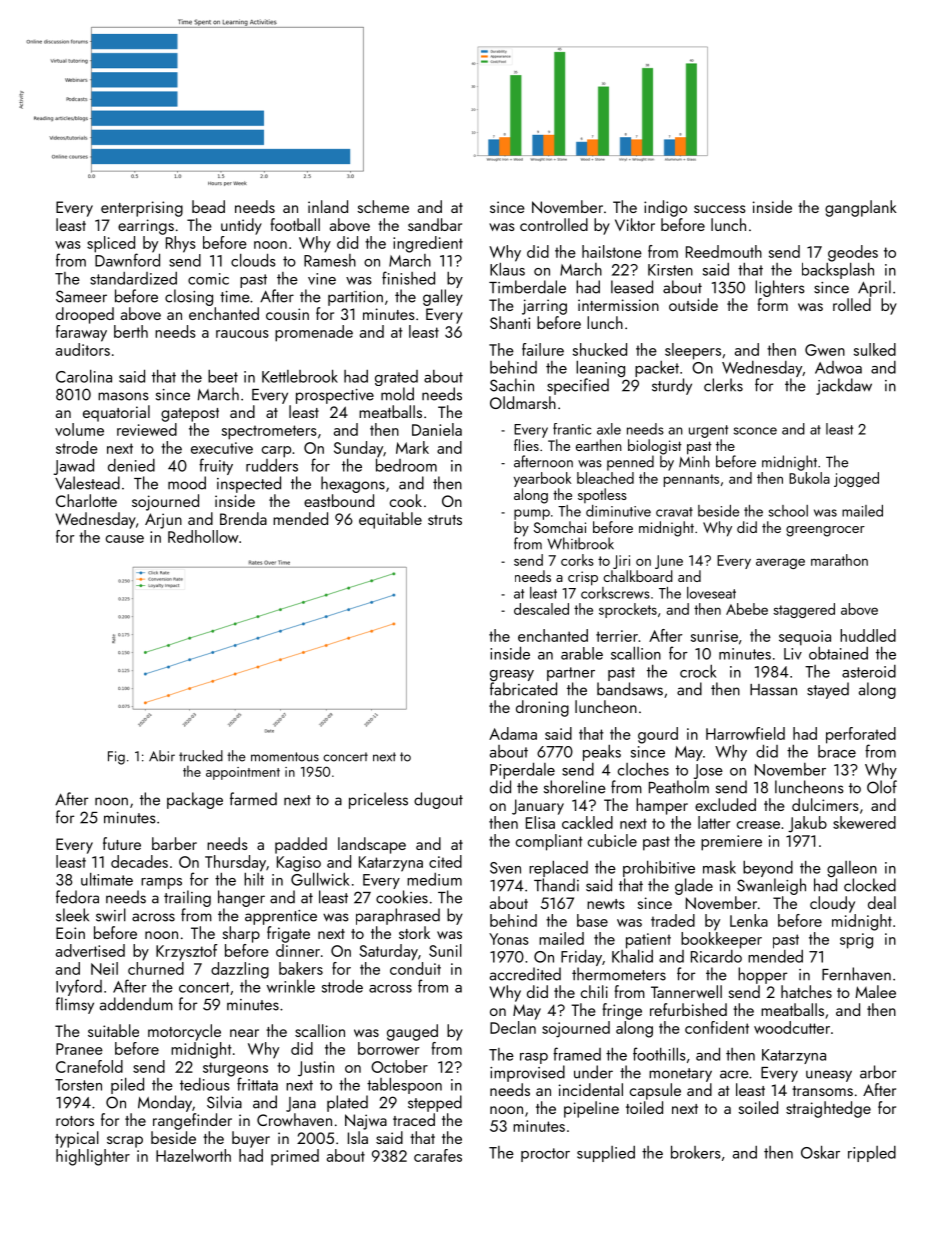  What do you see at coordinates (869, 671) in the document?
I see `asteroid` at bounding box center [869, 671].
